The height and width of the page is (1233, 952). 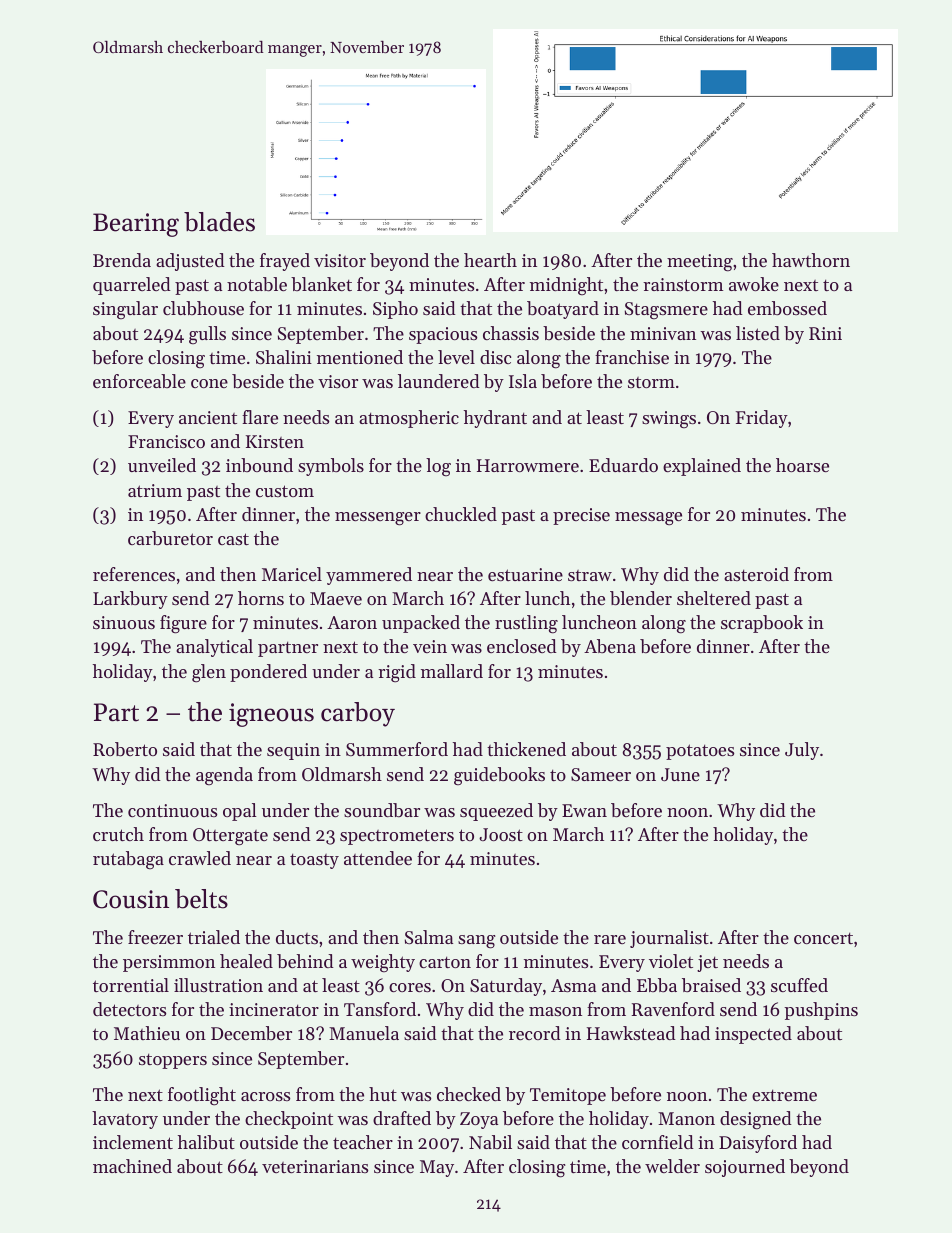 I want to click on veterinarians, so click(x=315, y=1166).
